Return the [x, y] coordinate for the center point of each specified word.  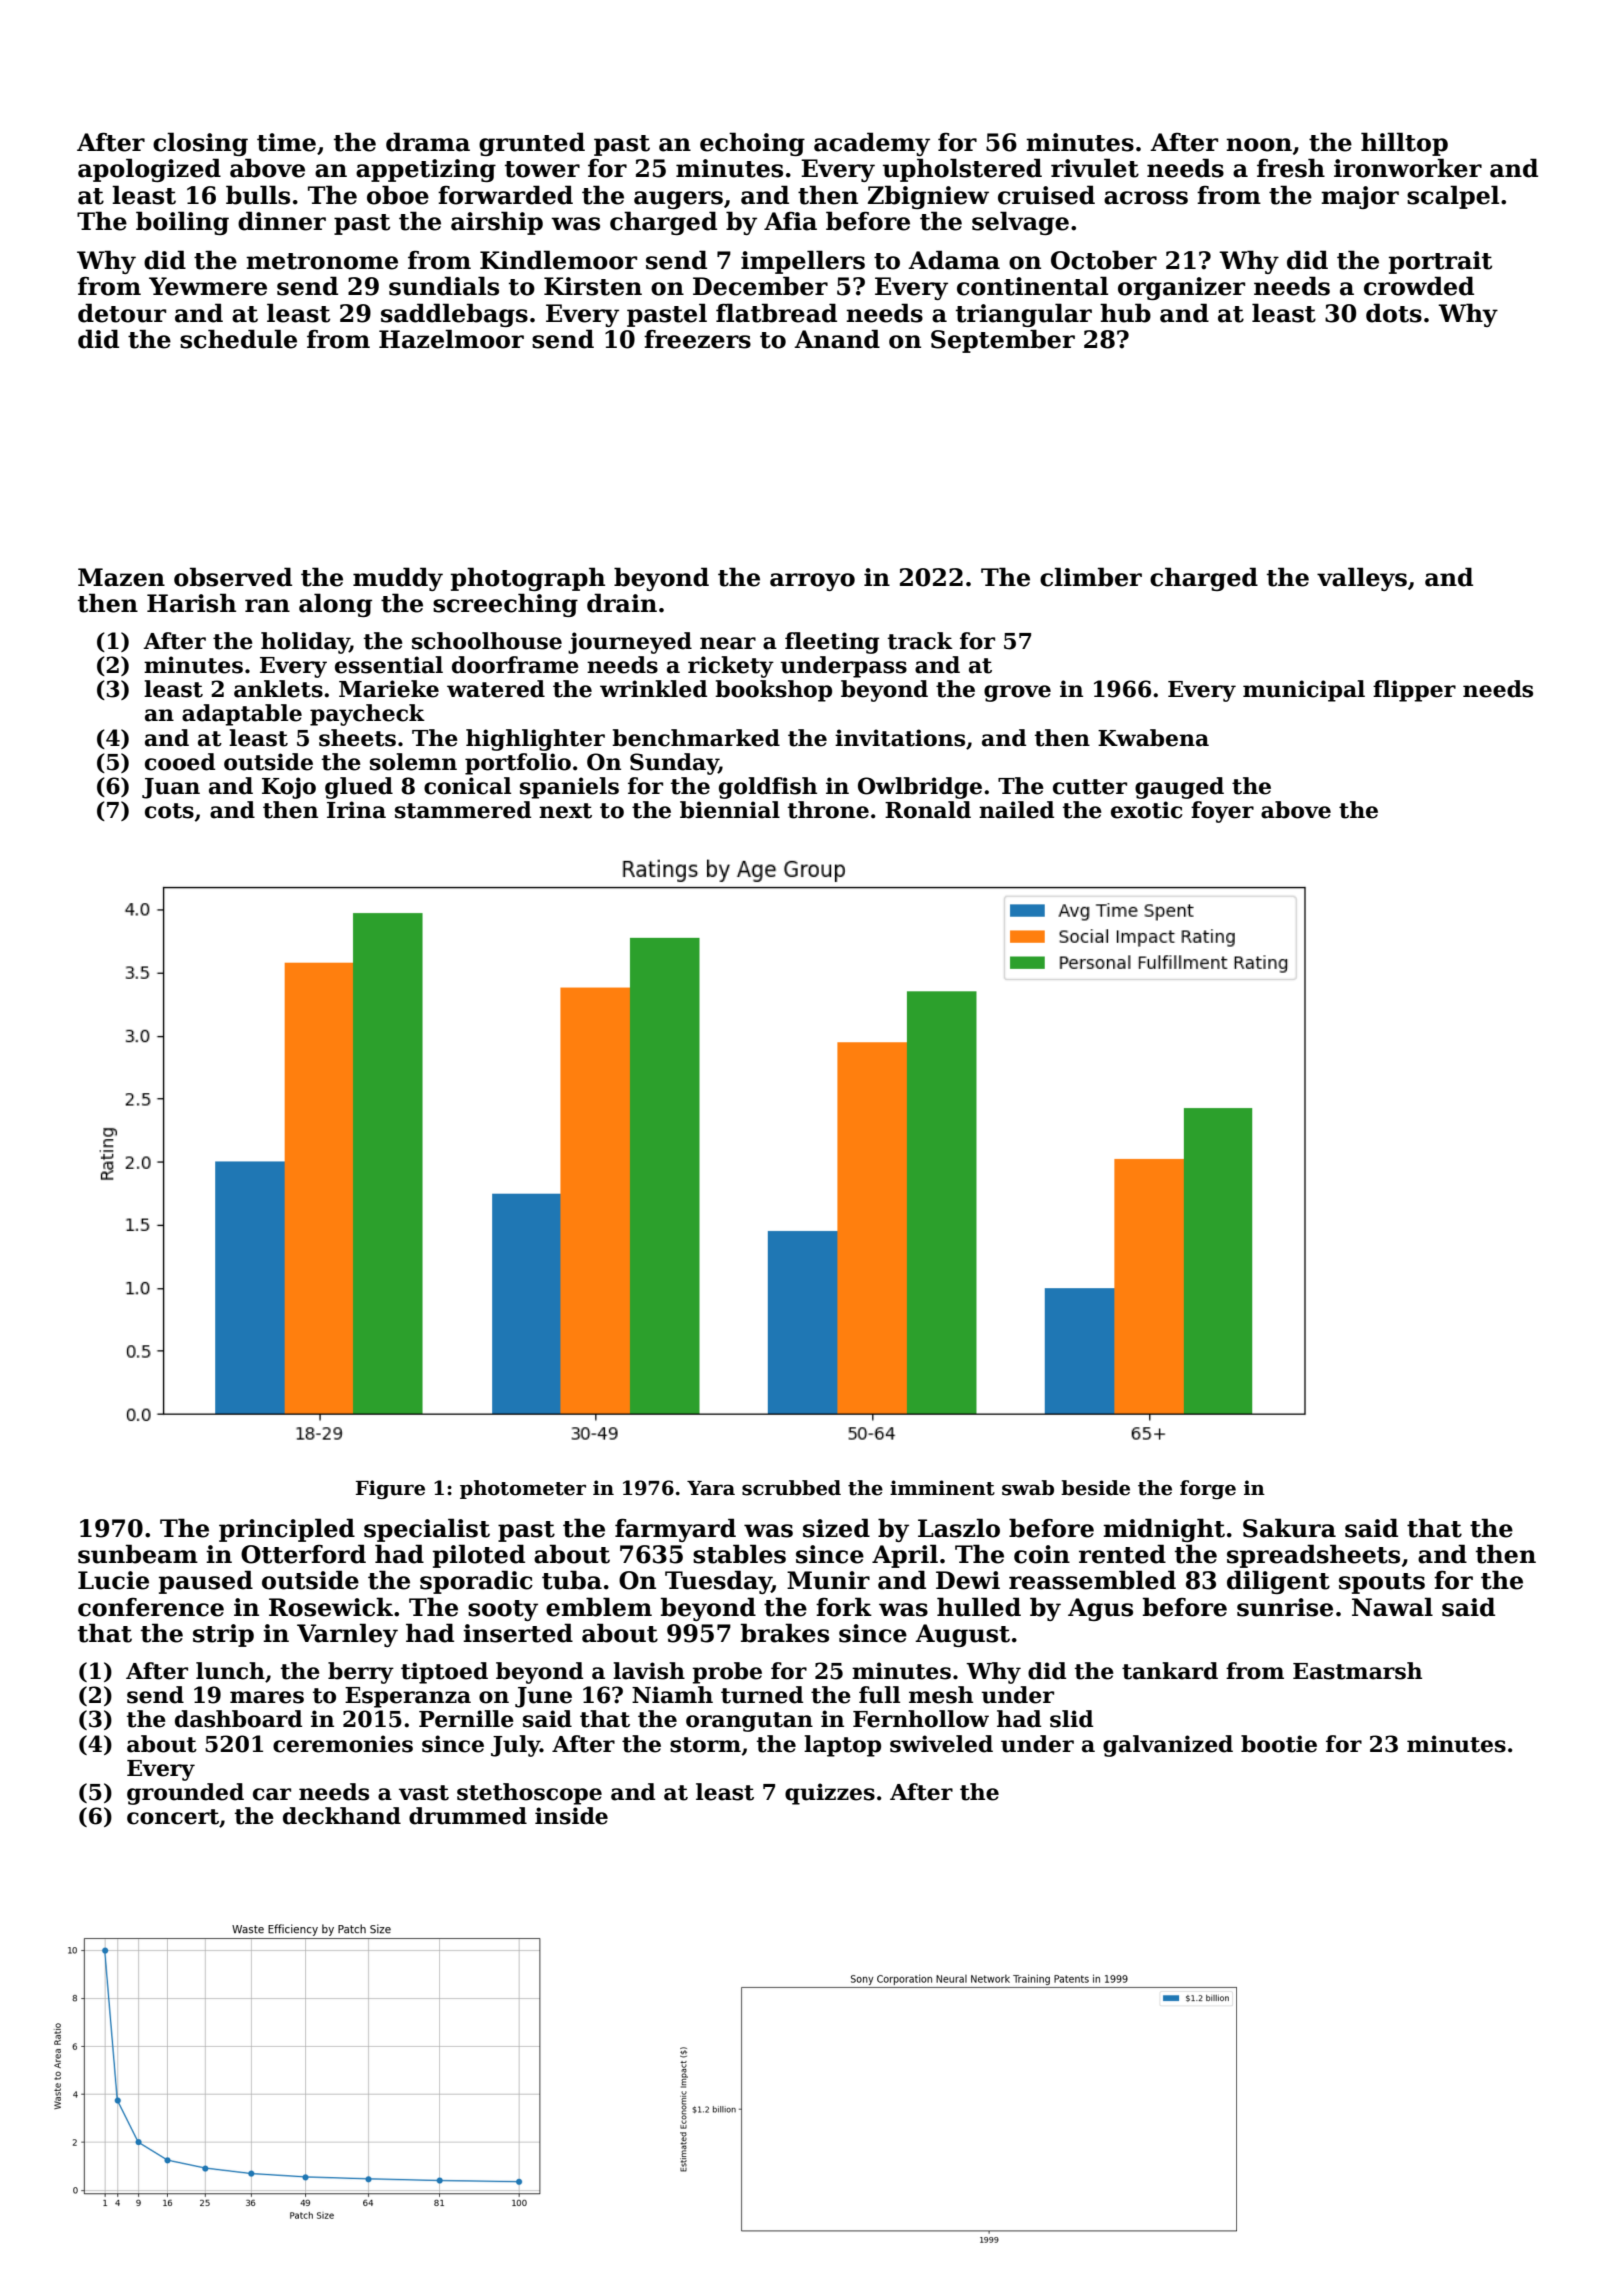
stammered [463, 810]
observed [233, 577]
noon [1259, 145]
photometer [523, 1489]
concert [173, 1817]
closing [200, 144]
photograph [528, 579]
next [565, 811]
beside [1095, 1488]
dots [1394, 313]
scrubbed [791, 1488]
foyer [1222, 812]
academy [872, 144]
